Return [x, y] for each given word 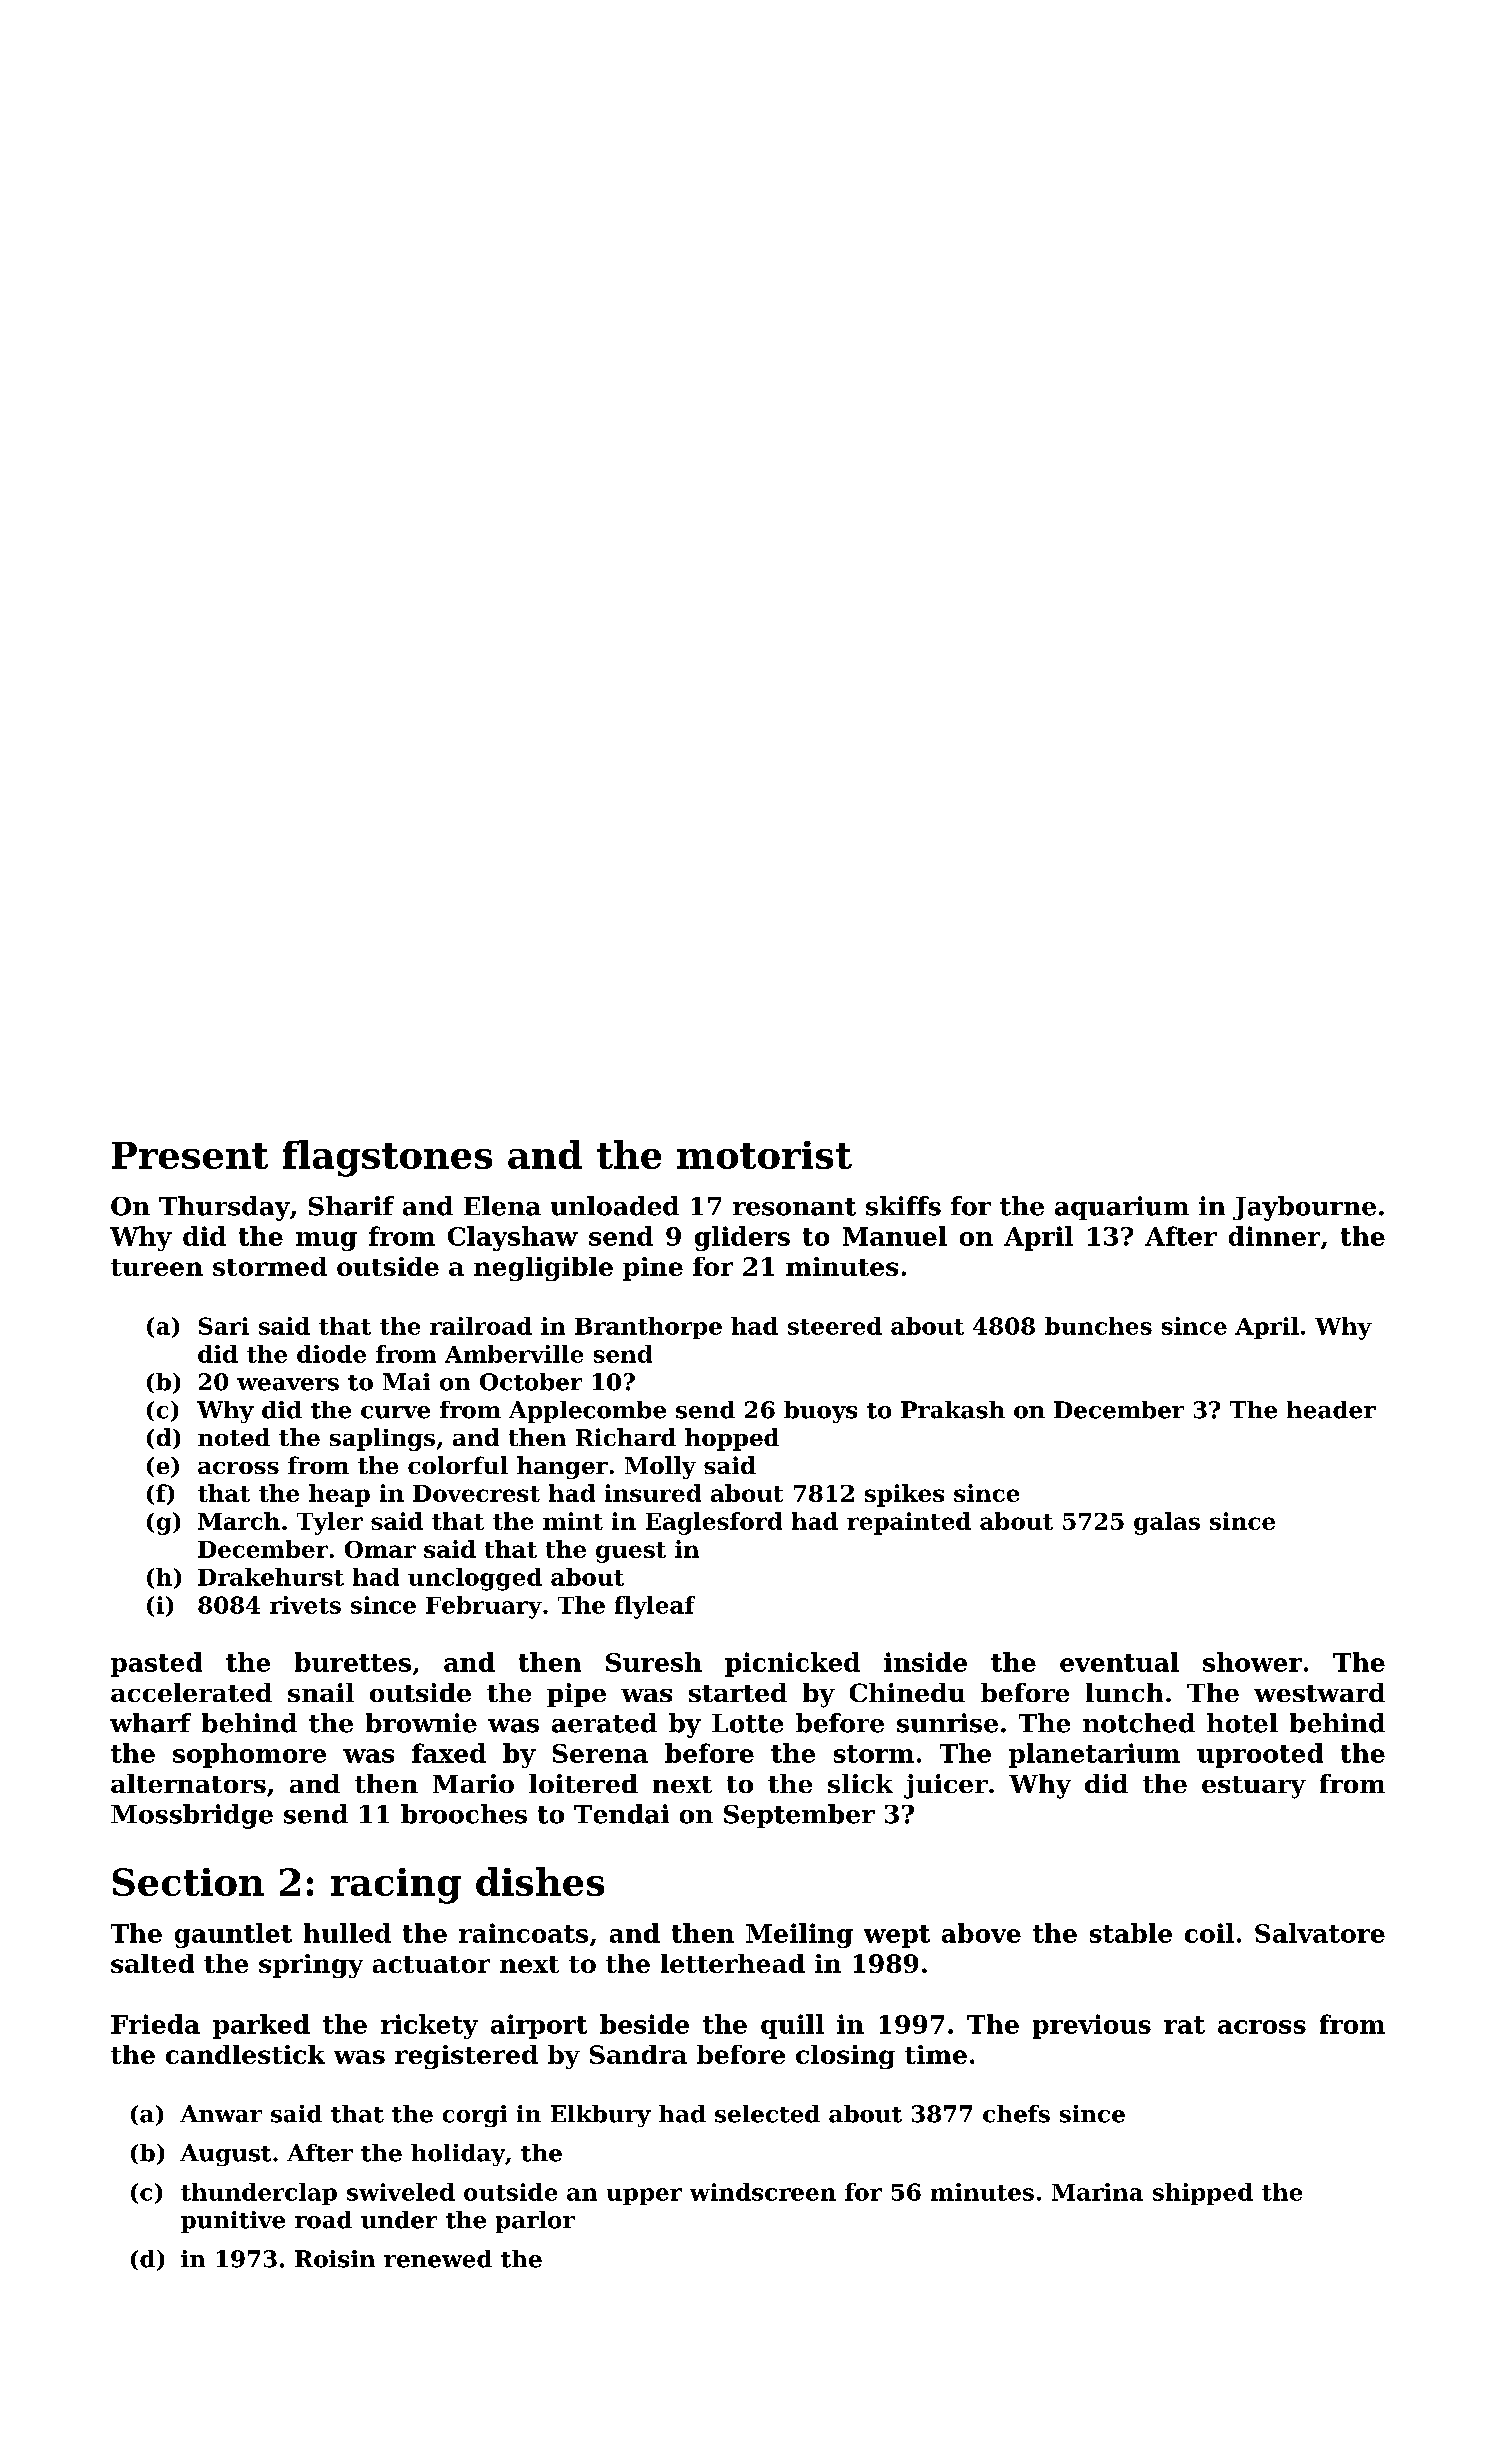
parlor [535, 2222]
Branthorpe [648, 1328]
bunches [1098, 1326]
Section [188, 1882]
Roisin [335, 2259]
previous [1092, 2026]
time [936, 2054]
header [1331, 1410]
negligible [543, 1269]
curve [395, 1412]
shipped [1203, 2194]
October [531, 1382]
